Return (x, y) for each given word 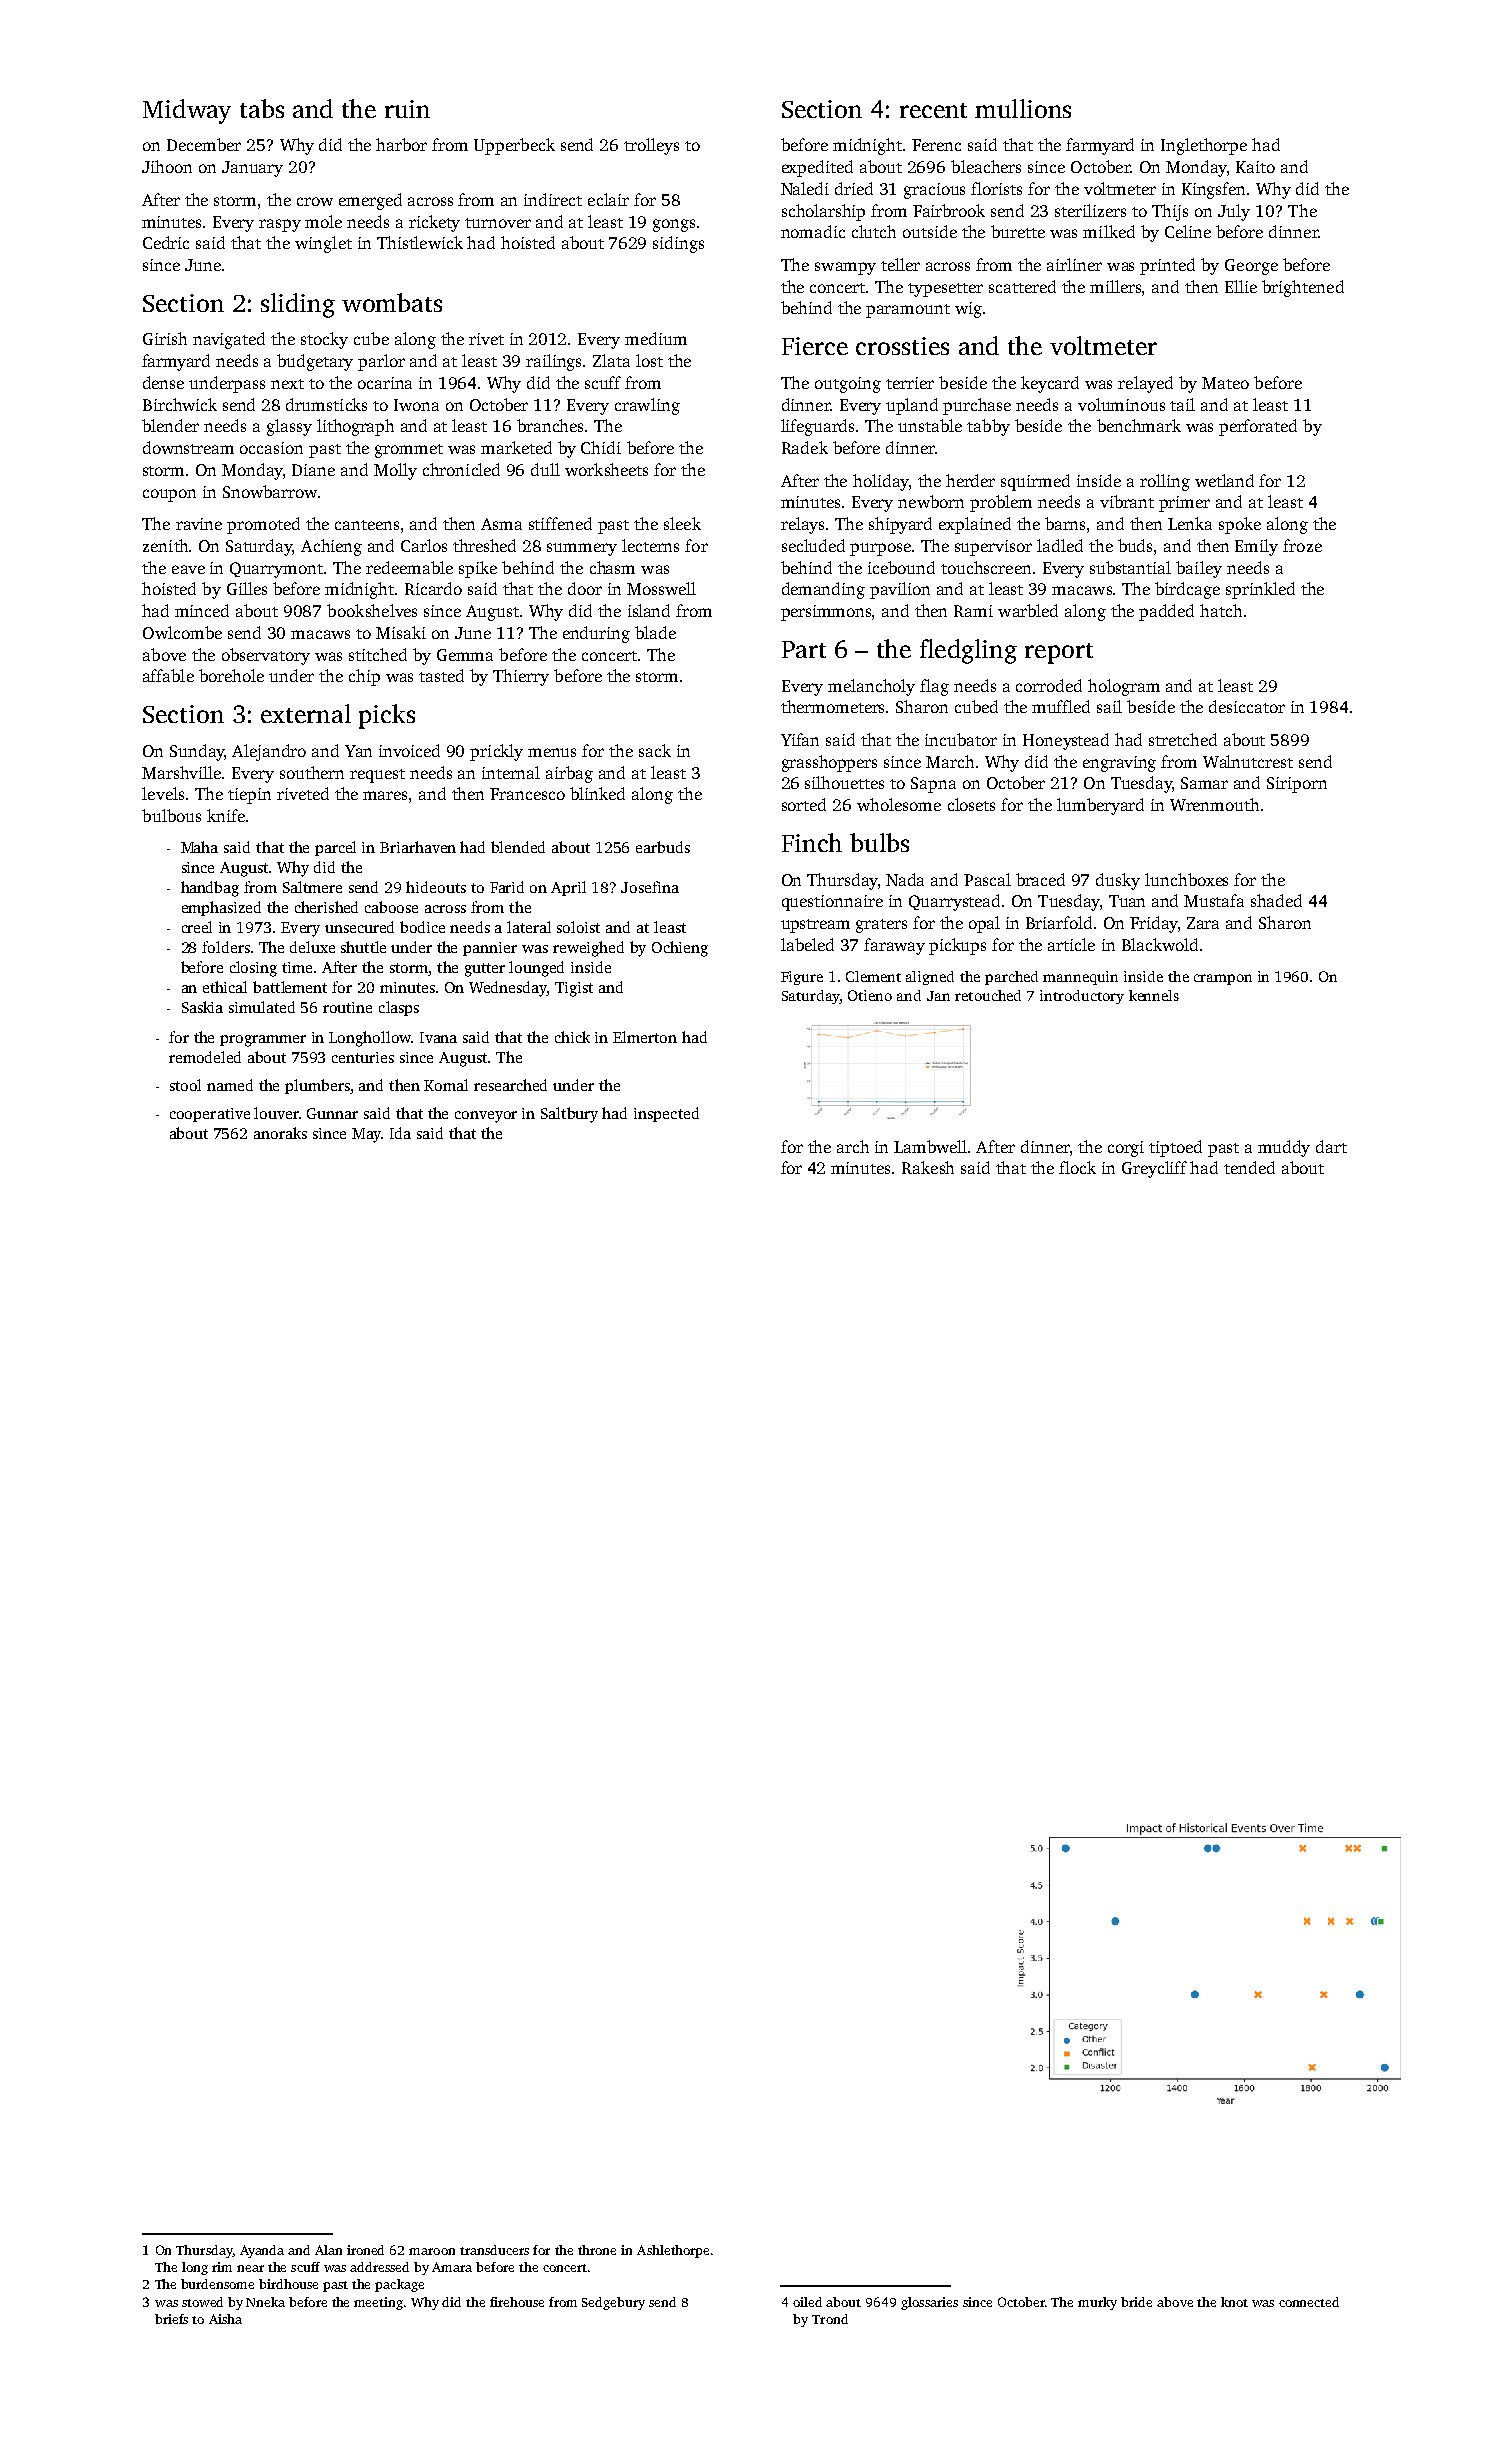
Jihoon (167, 166)
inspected (666, 1114)
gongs (674, 225)
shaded (1276, 900)
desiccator (1247, 706)
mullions (1023, 108)
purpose (880, 549)
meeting (378, 2303)
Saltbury (569, 1115)
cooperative (210, 1115)
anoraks (280, 1133)
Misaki (401, 632)
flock (1077, 1167)
